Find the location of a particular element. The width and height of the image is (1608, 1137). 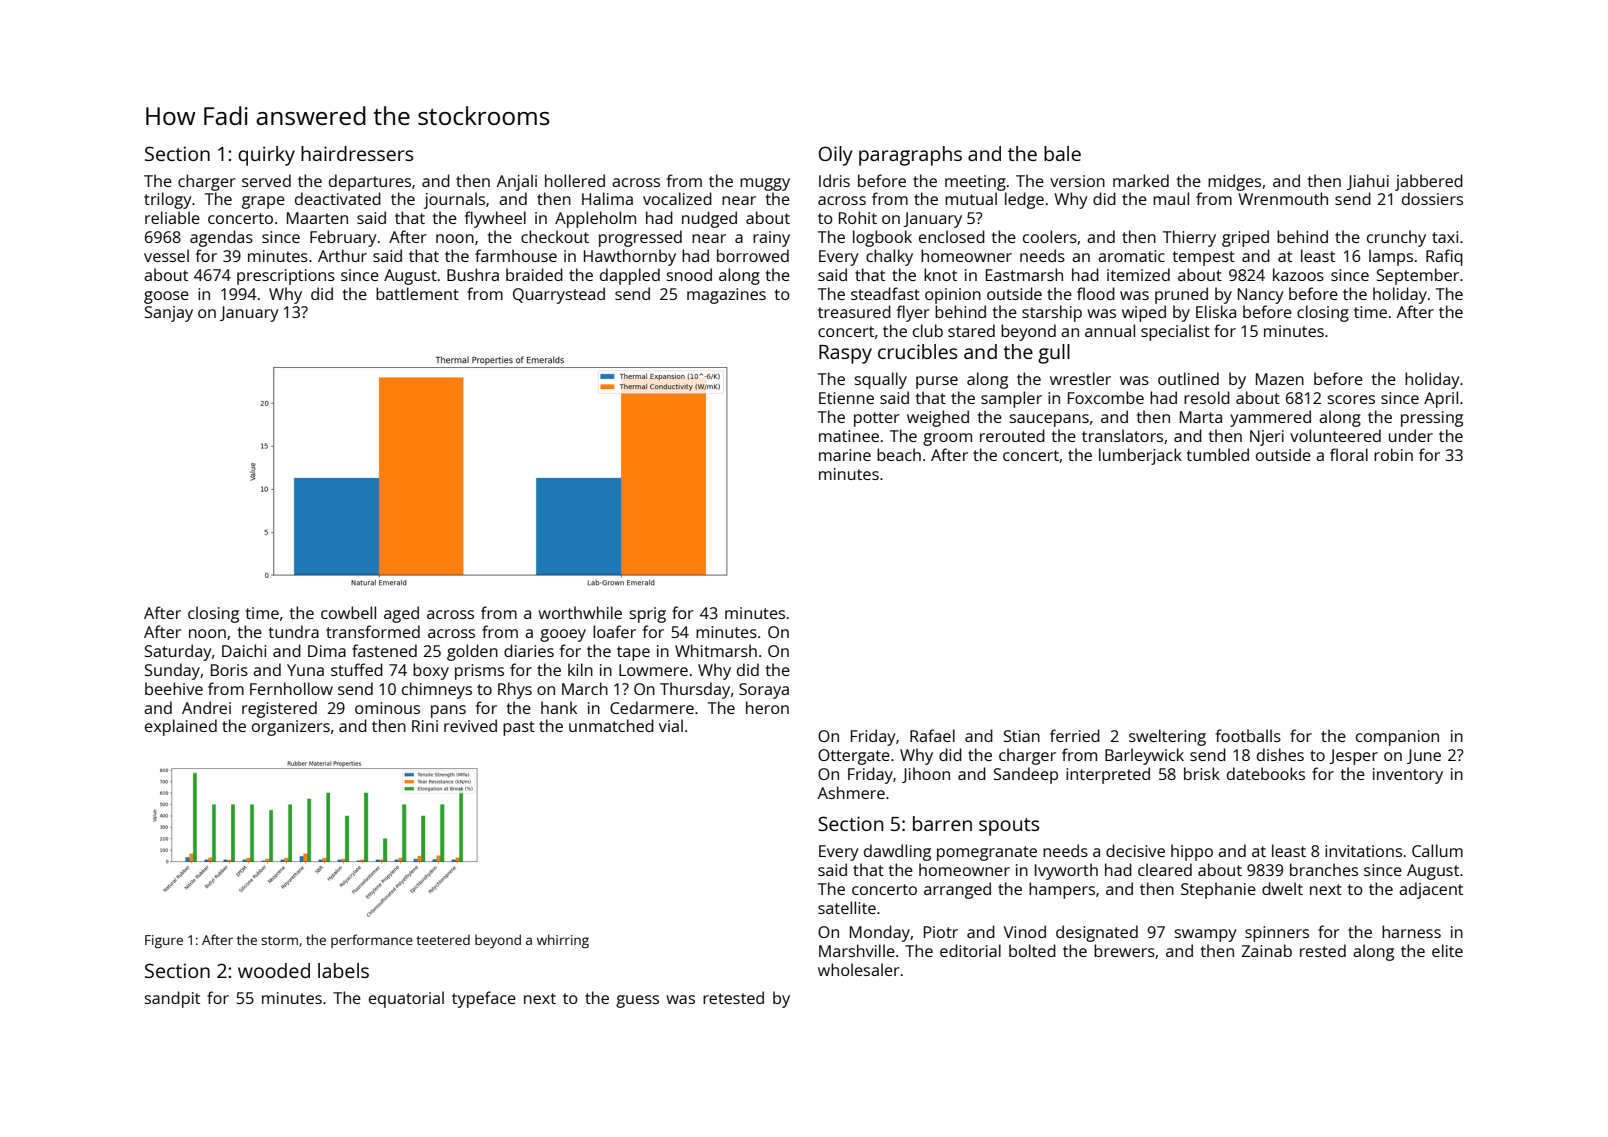

translators is located at coordinates (1122, 435).
